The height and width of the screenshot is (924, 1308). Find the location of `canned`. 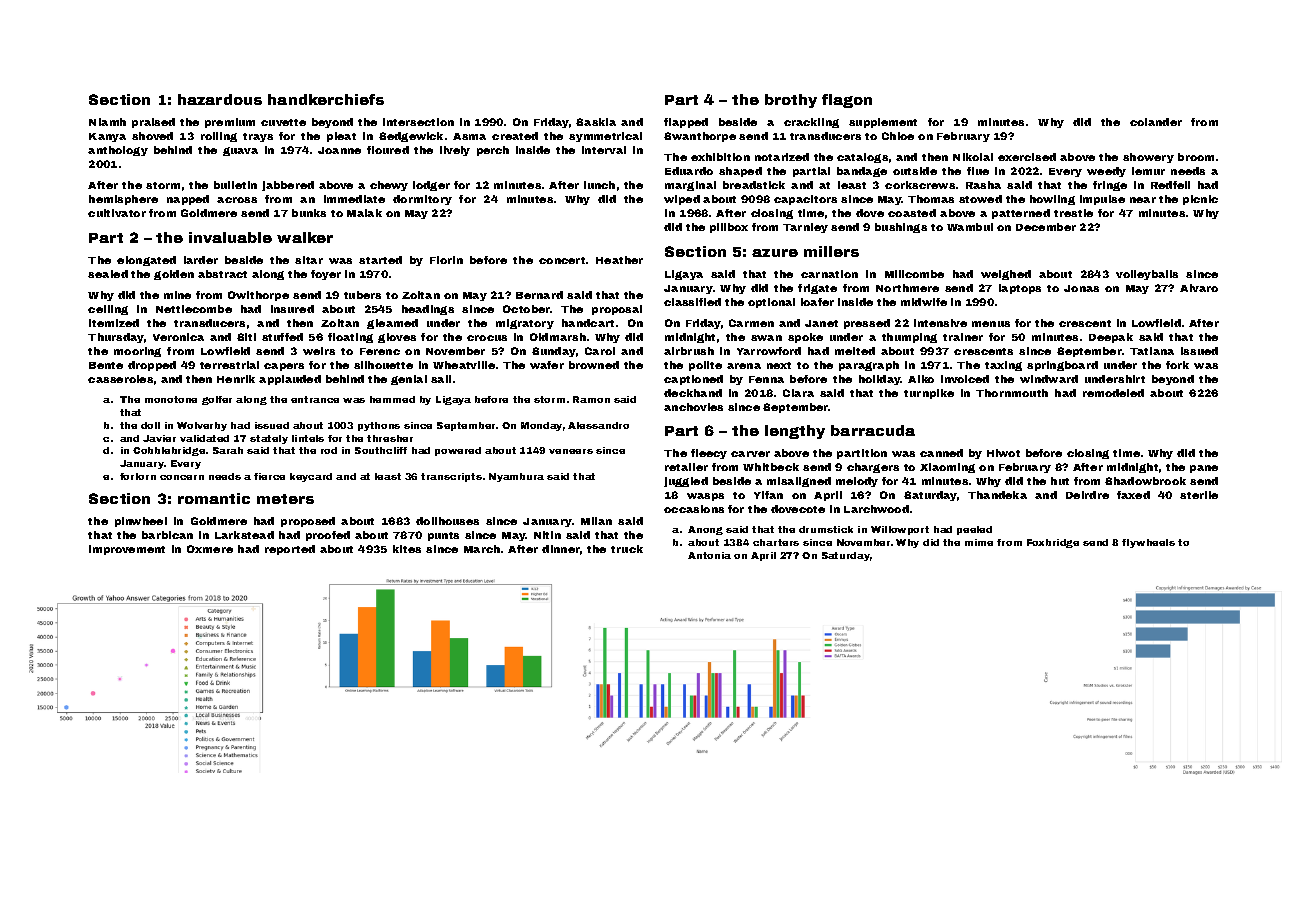

canned is located at coordinates (941, 453).
